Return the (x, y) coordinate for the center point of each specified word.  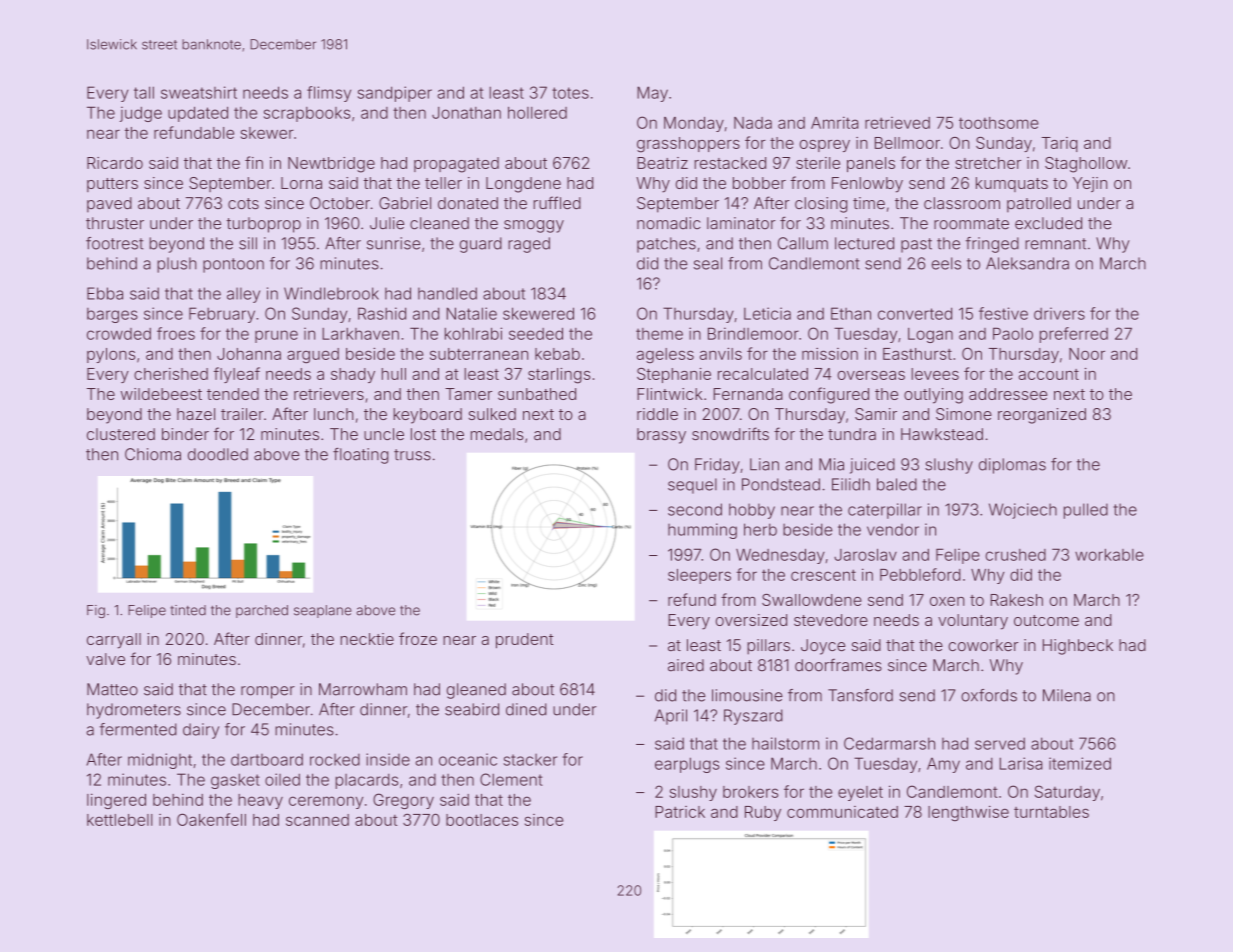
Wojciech (1023, 511)
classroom (962, 203)
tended (233, 394)
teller (443, 183)
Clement (511, 779)
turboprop (264, 225)
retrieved (897, 123)
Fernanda (748, 394)
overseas (871, 375)
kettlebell (120, 820)
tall (144, 92)
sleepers (699, 576)
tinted (188, 610)
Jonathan (466, 113)
